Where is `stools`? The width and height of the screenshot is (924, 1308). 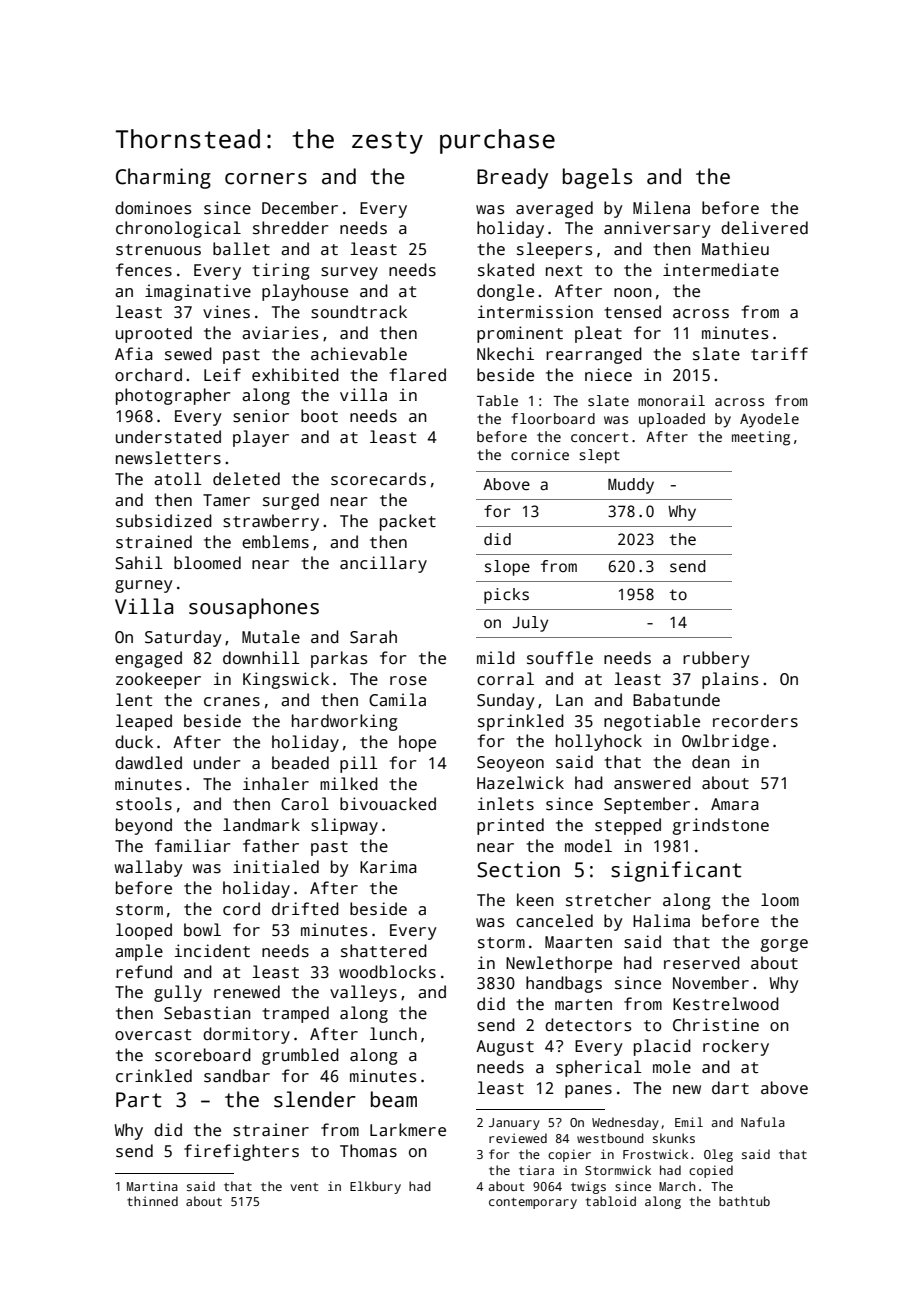 stools is located at coordinates (144, 804).
